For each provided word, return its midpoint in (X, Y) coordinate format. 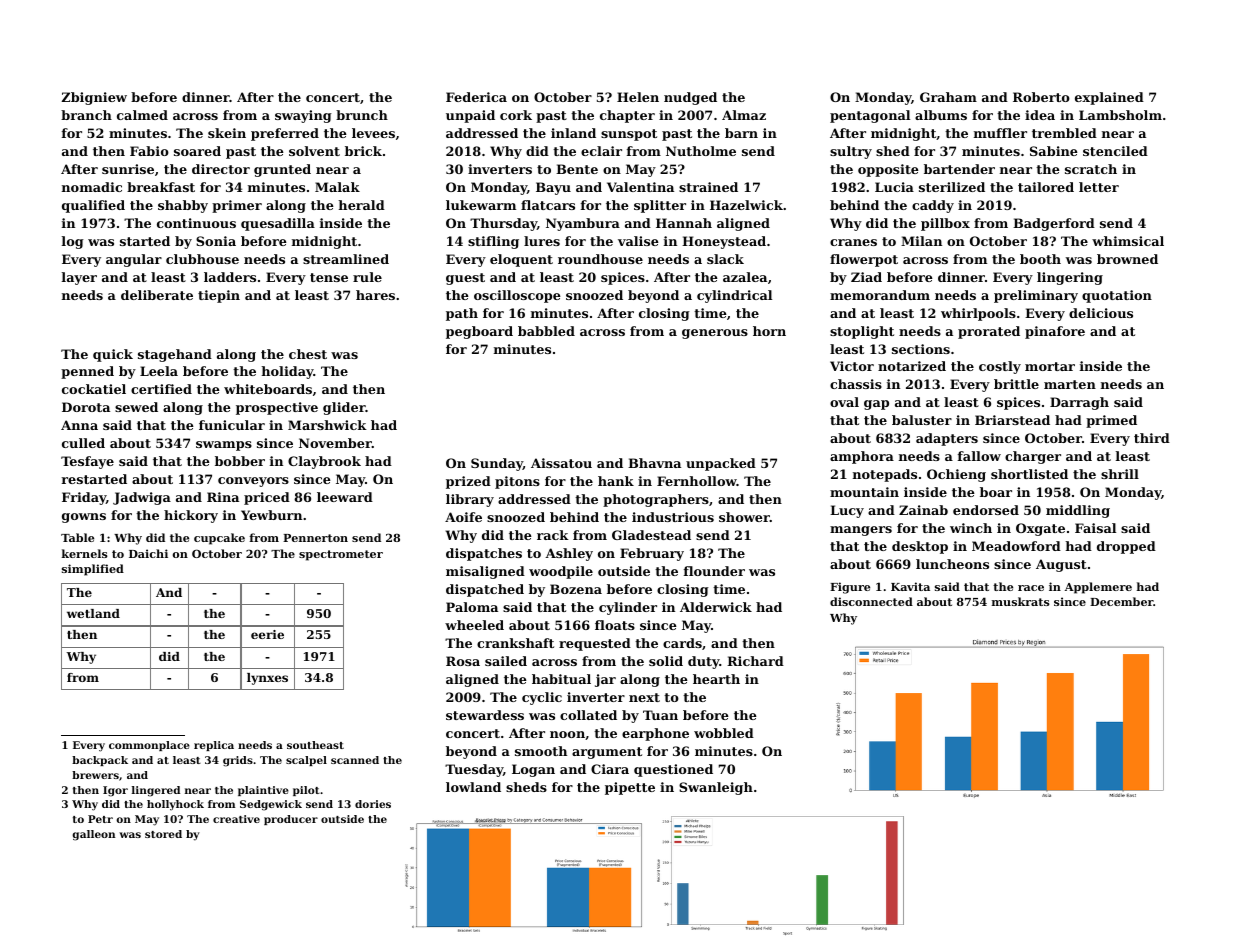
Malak (337, 187)
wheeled (474, 625)
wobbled (724, 733)
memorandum (880, 295)
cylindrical (734, 296)
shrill (1120, 474)
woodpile (561, 572)
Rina (223, 497)
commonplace (149, 746)
